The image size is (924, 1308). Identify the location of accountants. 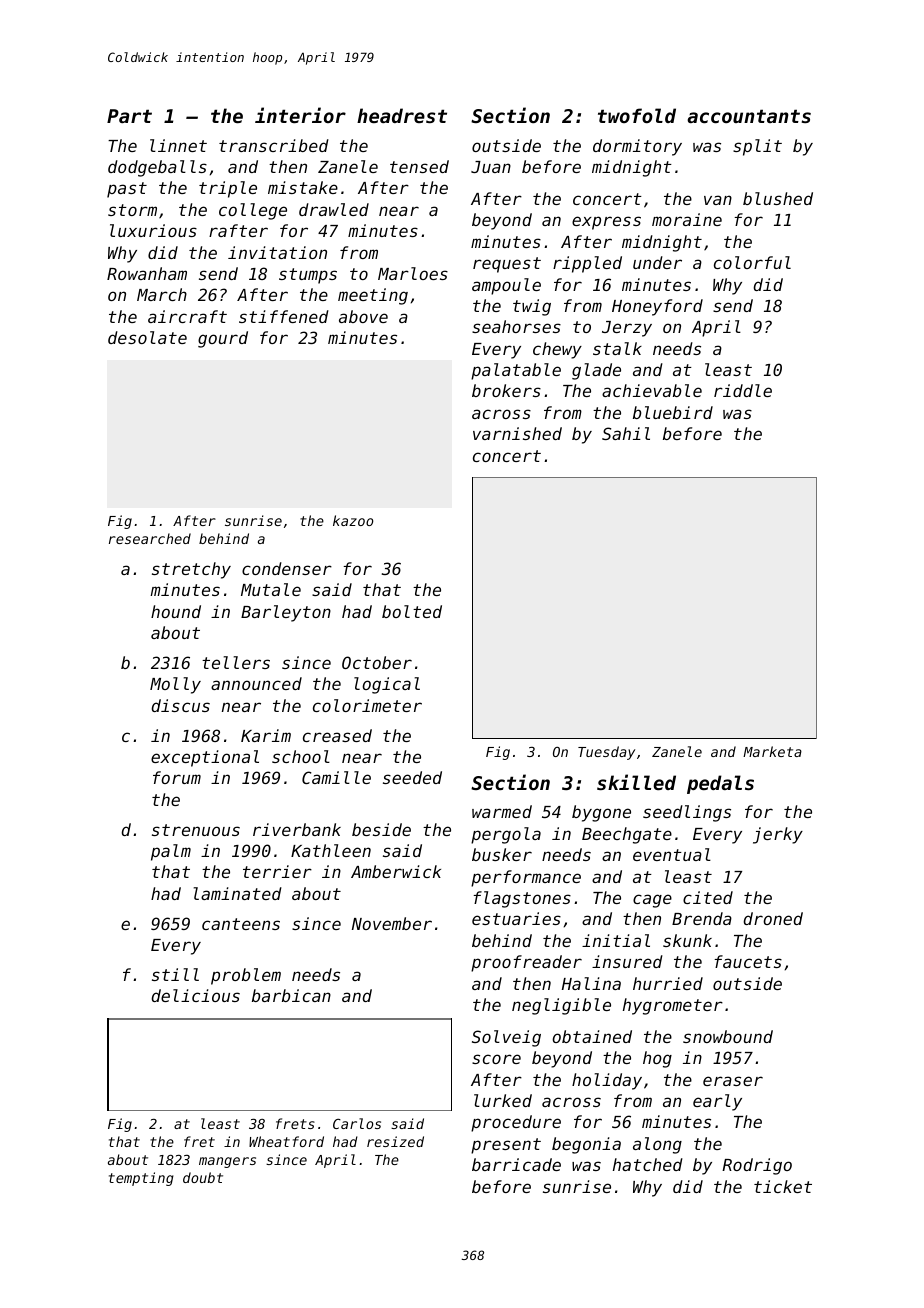
(749, 116).
